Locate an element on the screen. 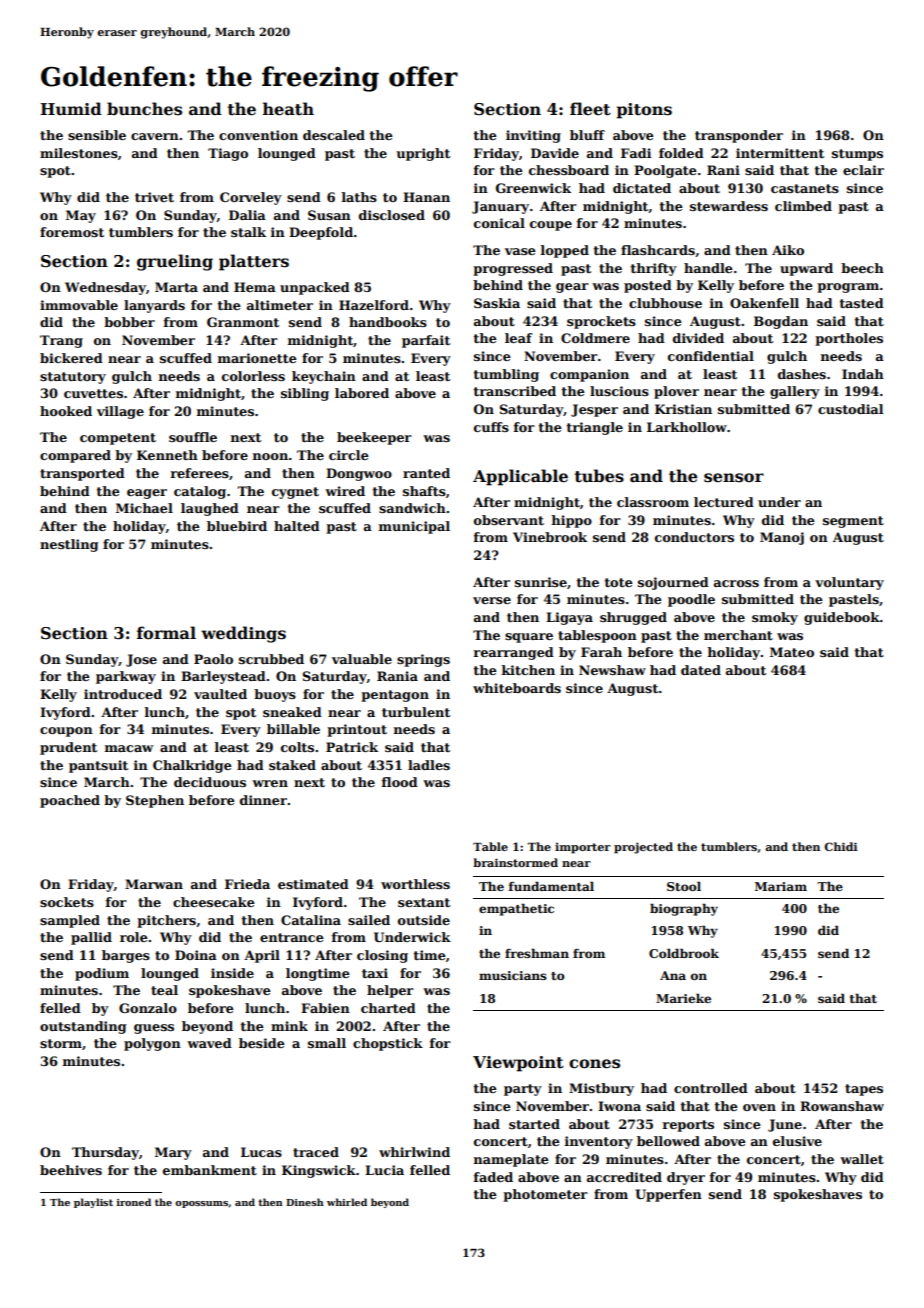  shrugged is located at coordinates (633, 618).
